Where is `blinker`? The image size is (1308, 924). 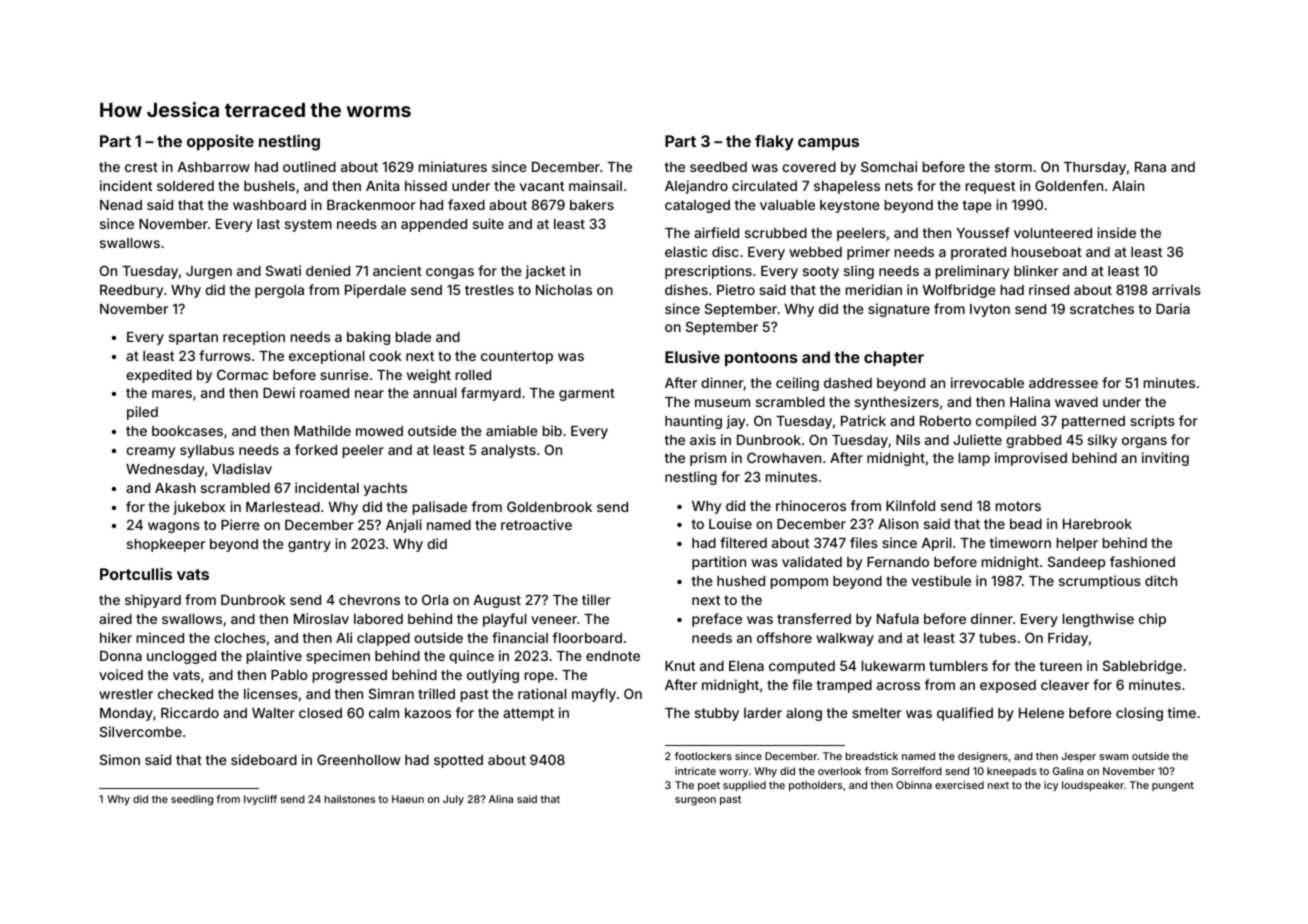
blinker is located at coordinates (1036, 270).
